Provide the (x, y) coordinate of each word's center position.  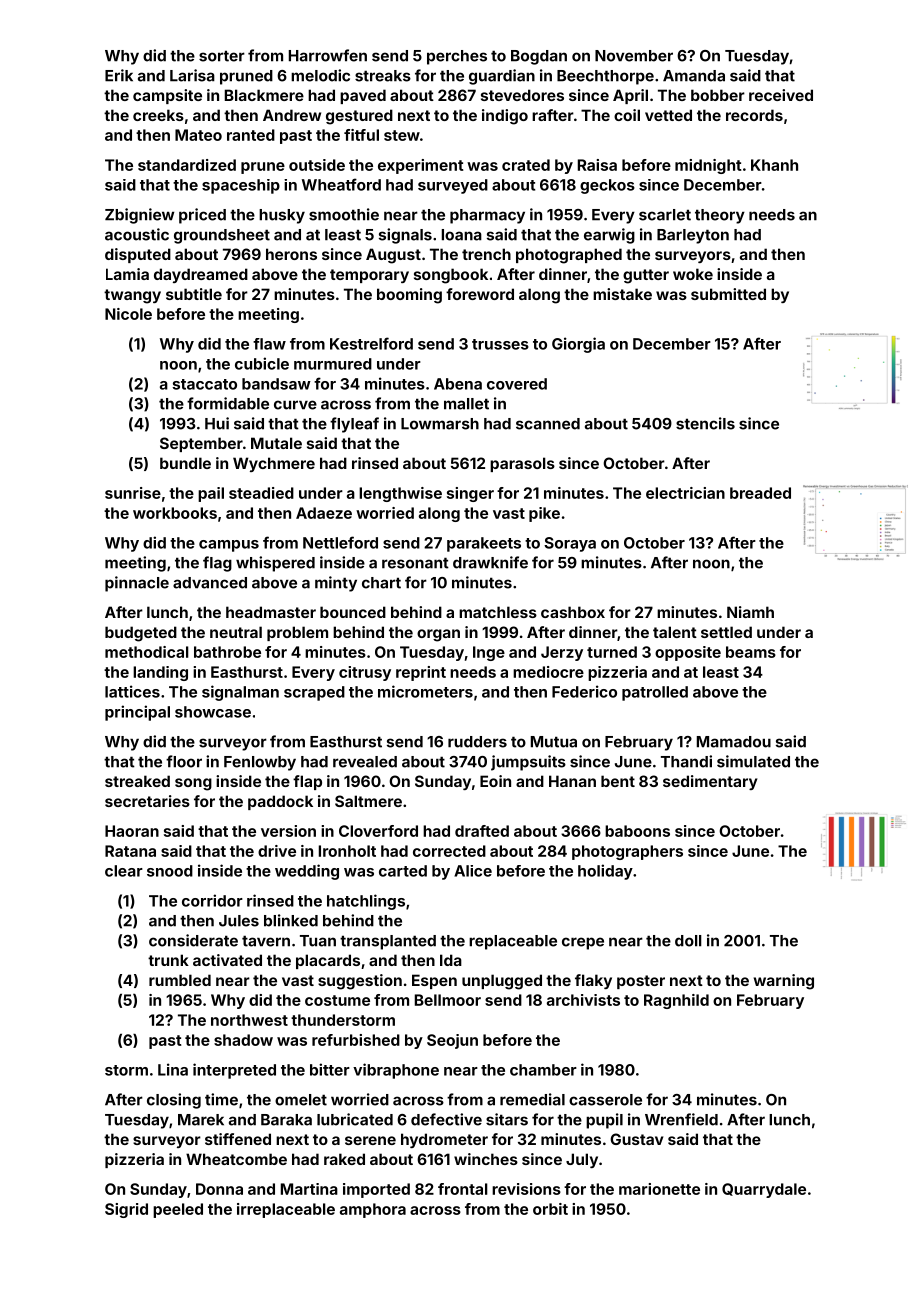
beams (751, 652)
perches (457, 57)
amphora (373, 1210)
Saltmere (368, 801)
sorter (222, 56)
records (754, 115)
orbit (550, 1209)
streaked (137, 781)
